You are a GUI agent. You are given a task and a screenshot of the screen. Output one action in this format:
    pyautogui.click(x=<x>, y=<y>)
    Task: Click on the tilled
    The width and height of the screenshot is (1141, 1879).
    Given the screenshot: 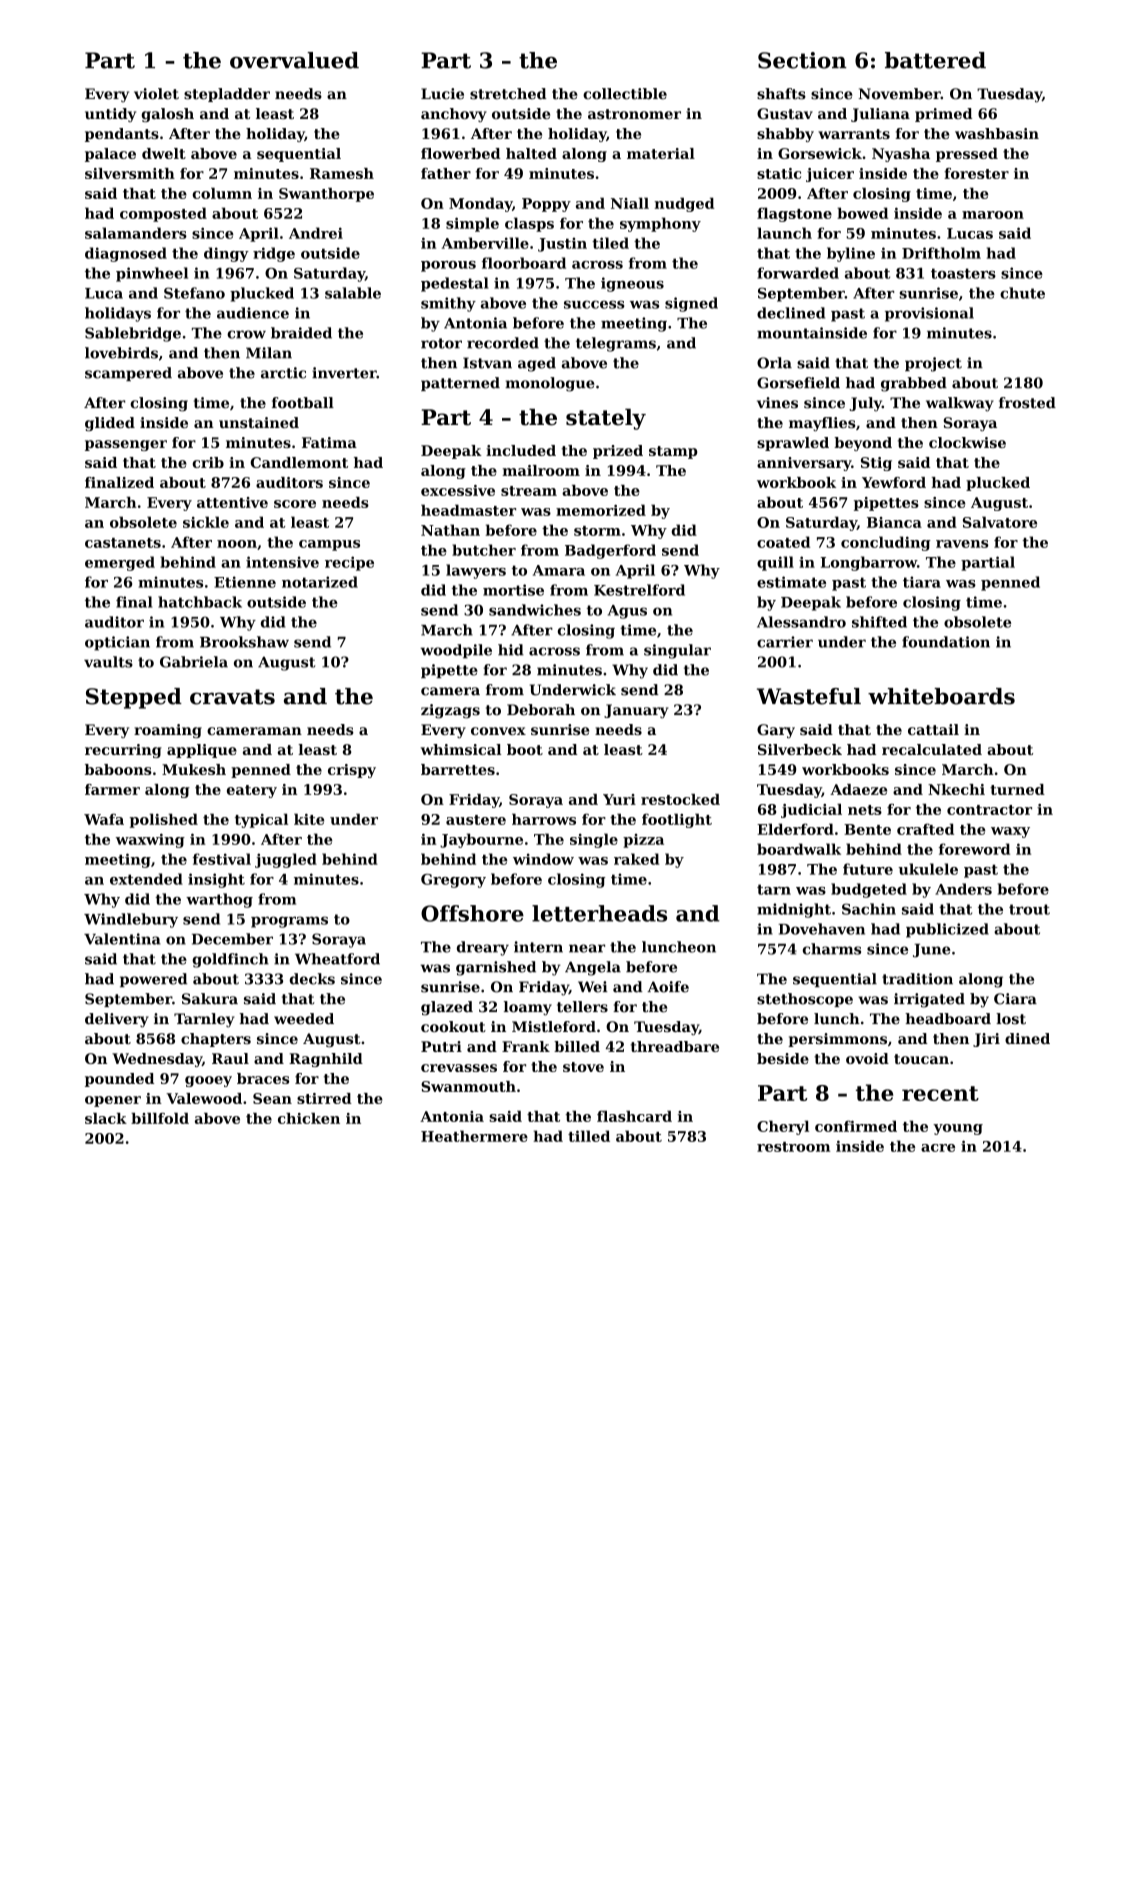 What is the action you would take?
    pyautogui.click(x=589, y=1136)
